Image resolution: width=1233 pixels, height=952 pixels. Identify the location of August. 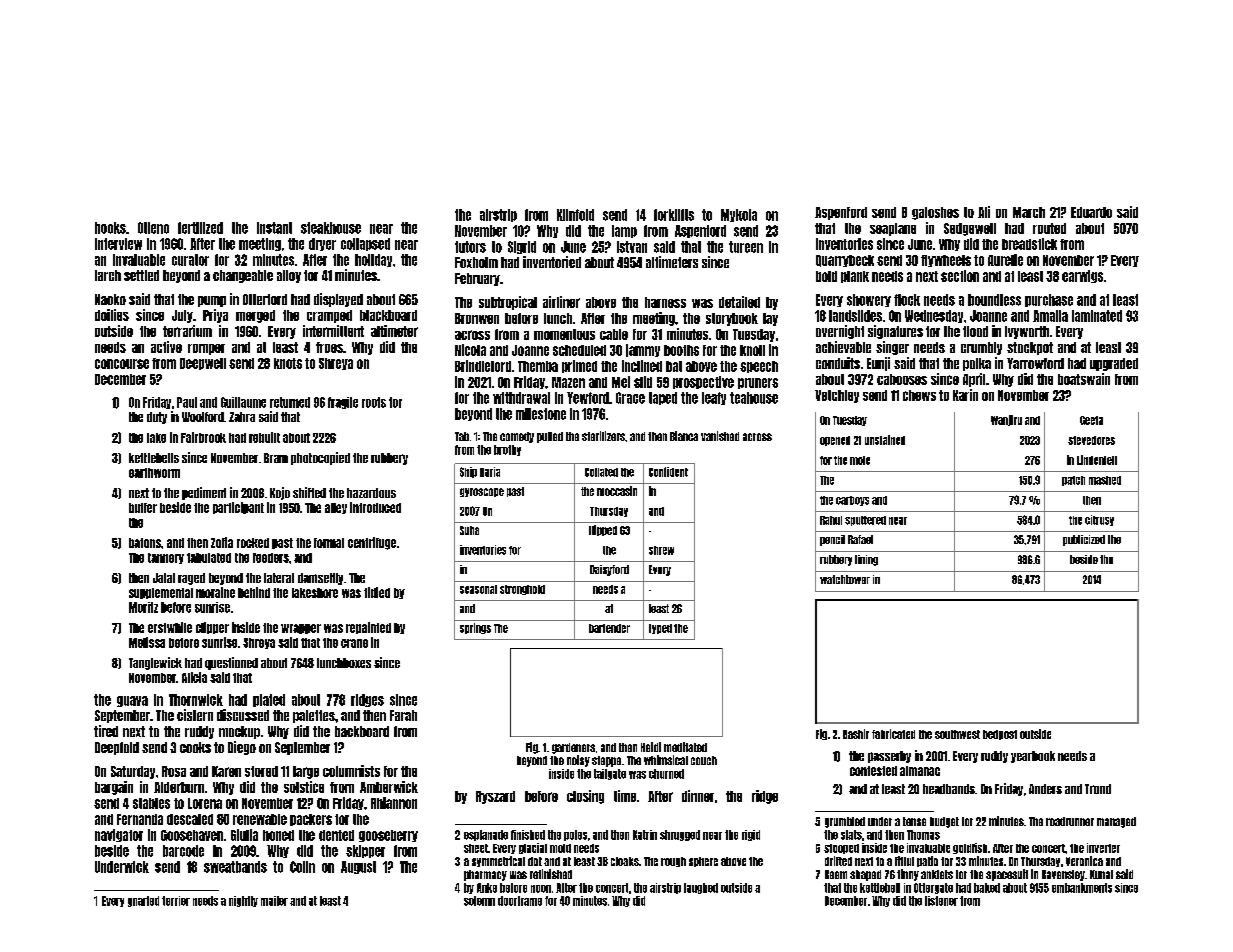
(358, 867).
